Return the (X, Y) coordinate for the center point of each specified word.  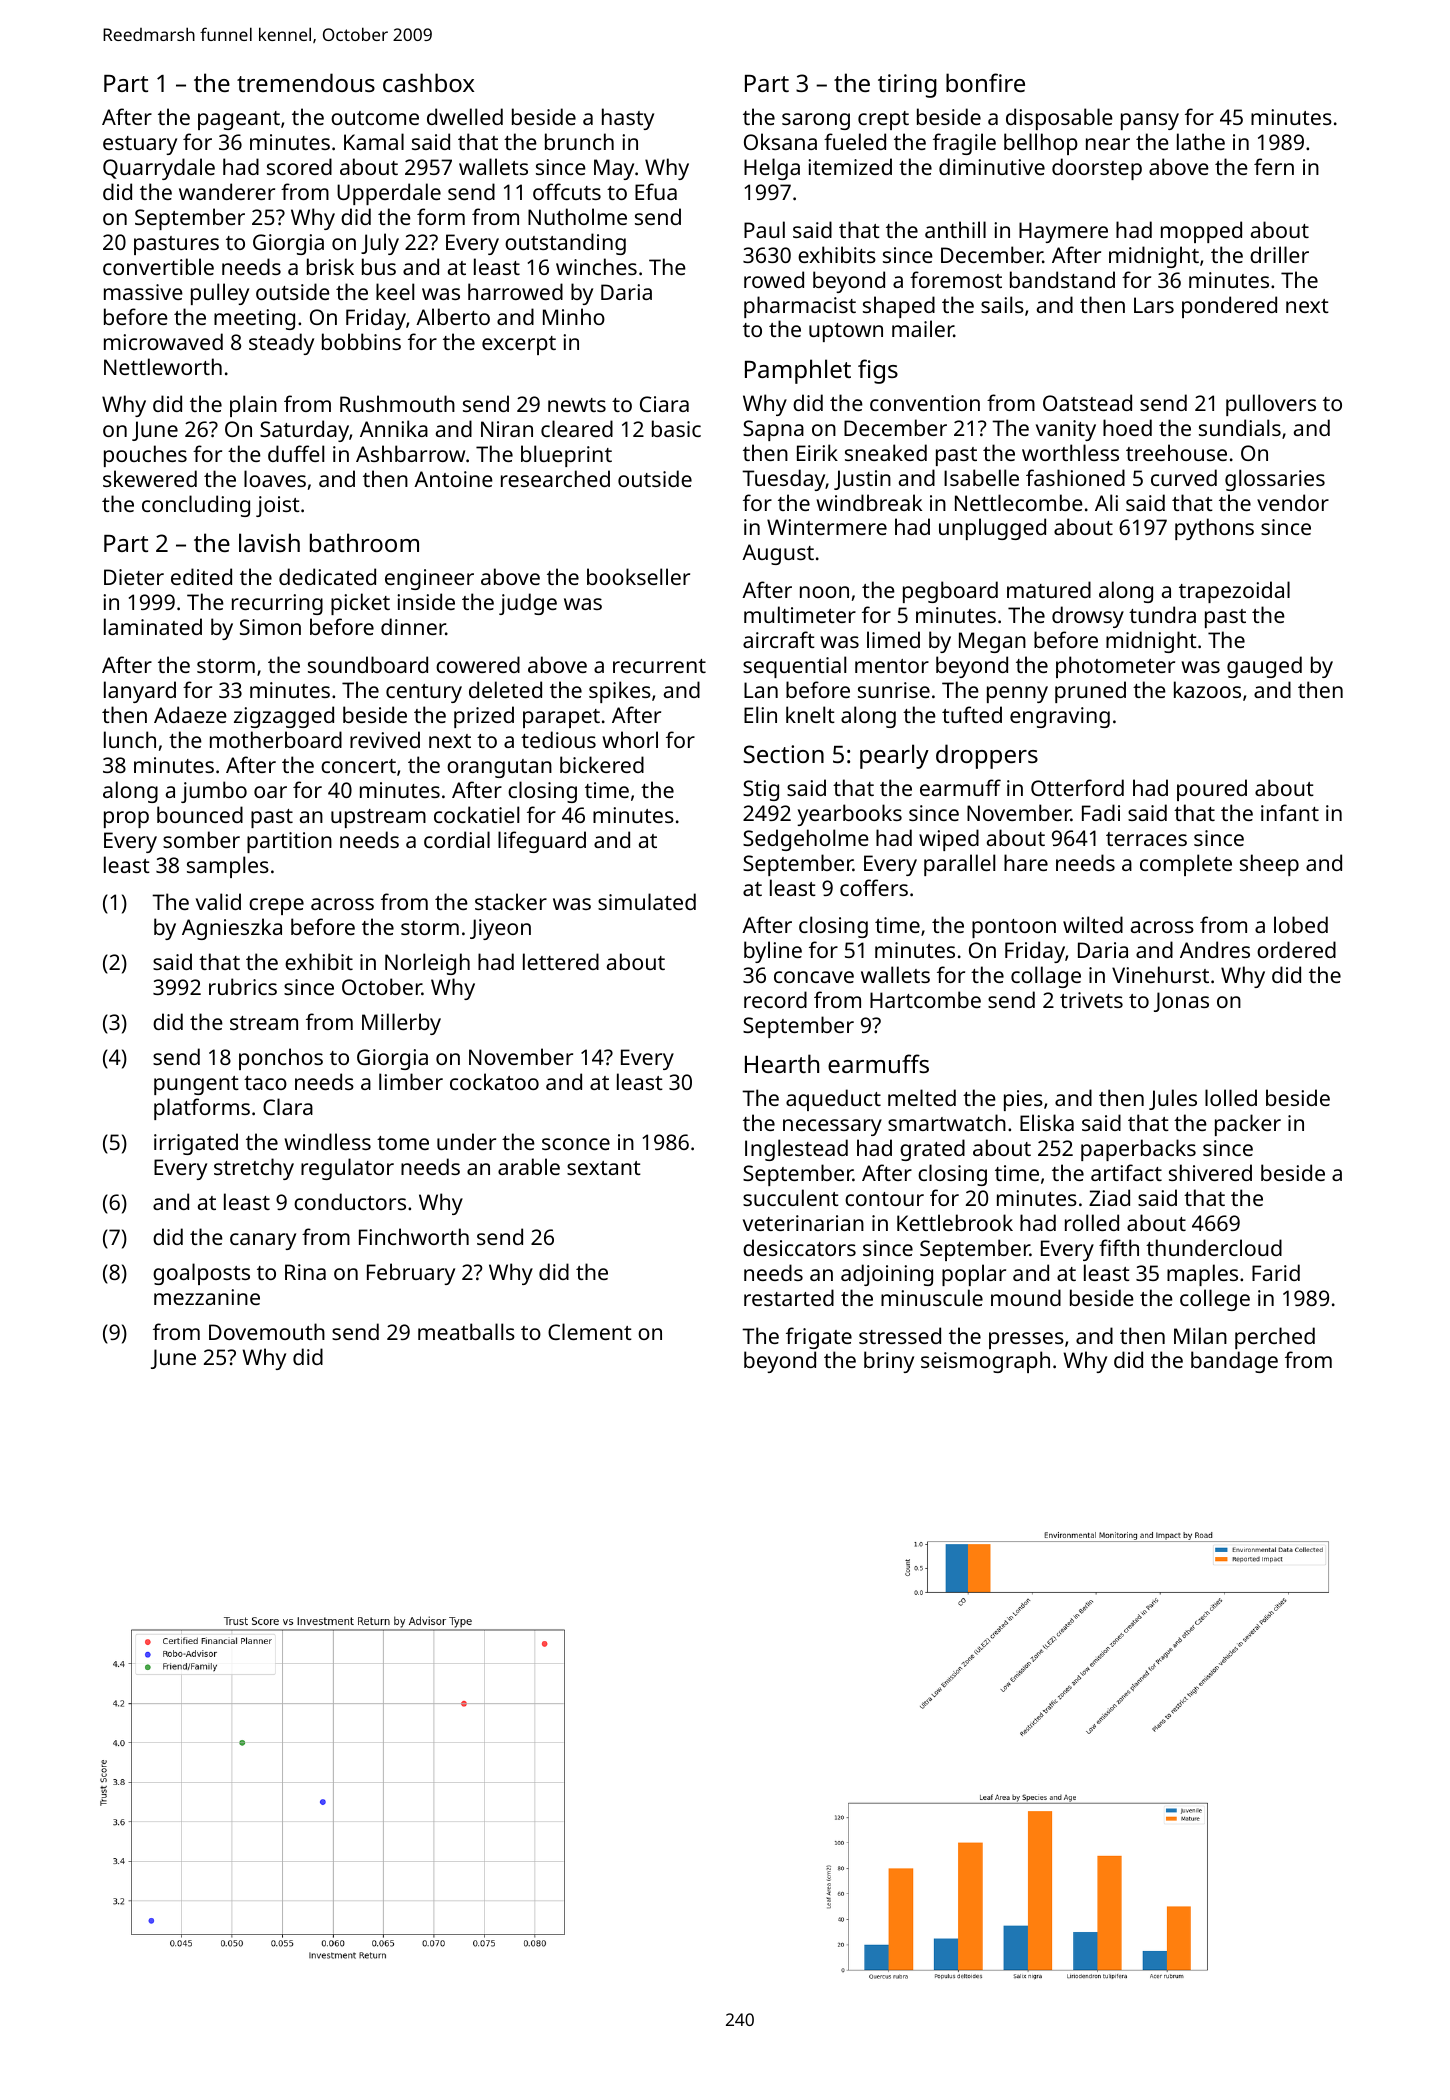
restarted (789, 1297)
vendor (1293, 502)
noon (824, 592)
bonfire (985, 82)
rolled (1092, 1222)
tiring (907, 86)
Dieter (134, 577)
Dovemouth (267, 1331)
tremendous (306, 82)
